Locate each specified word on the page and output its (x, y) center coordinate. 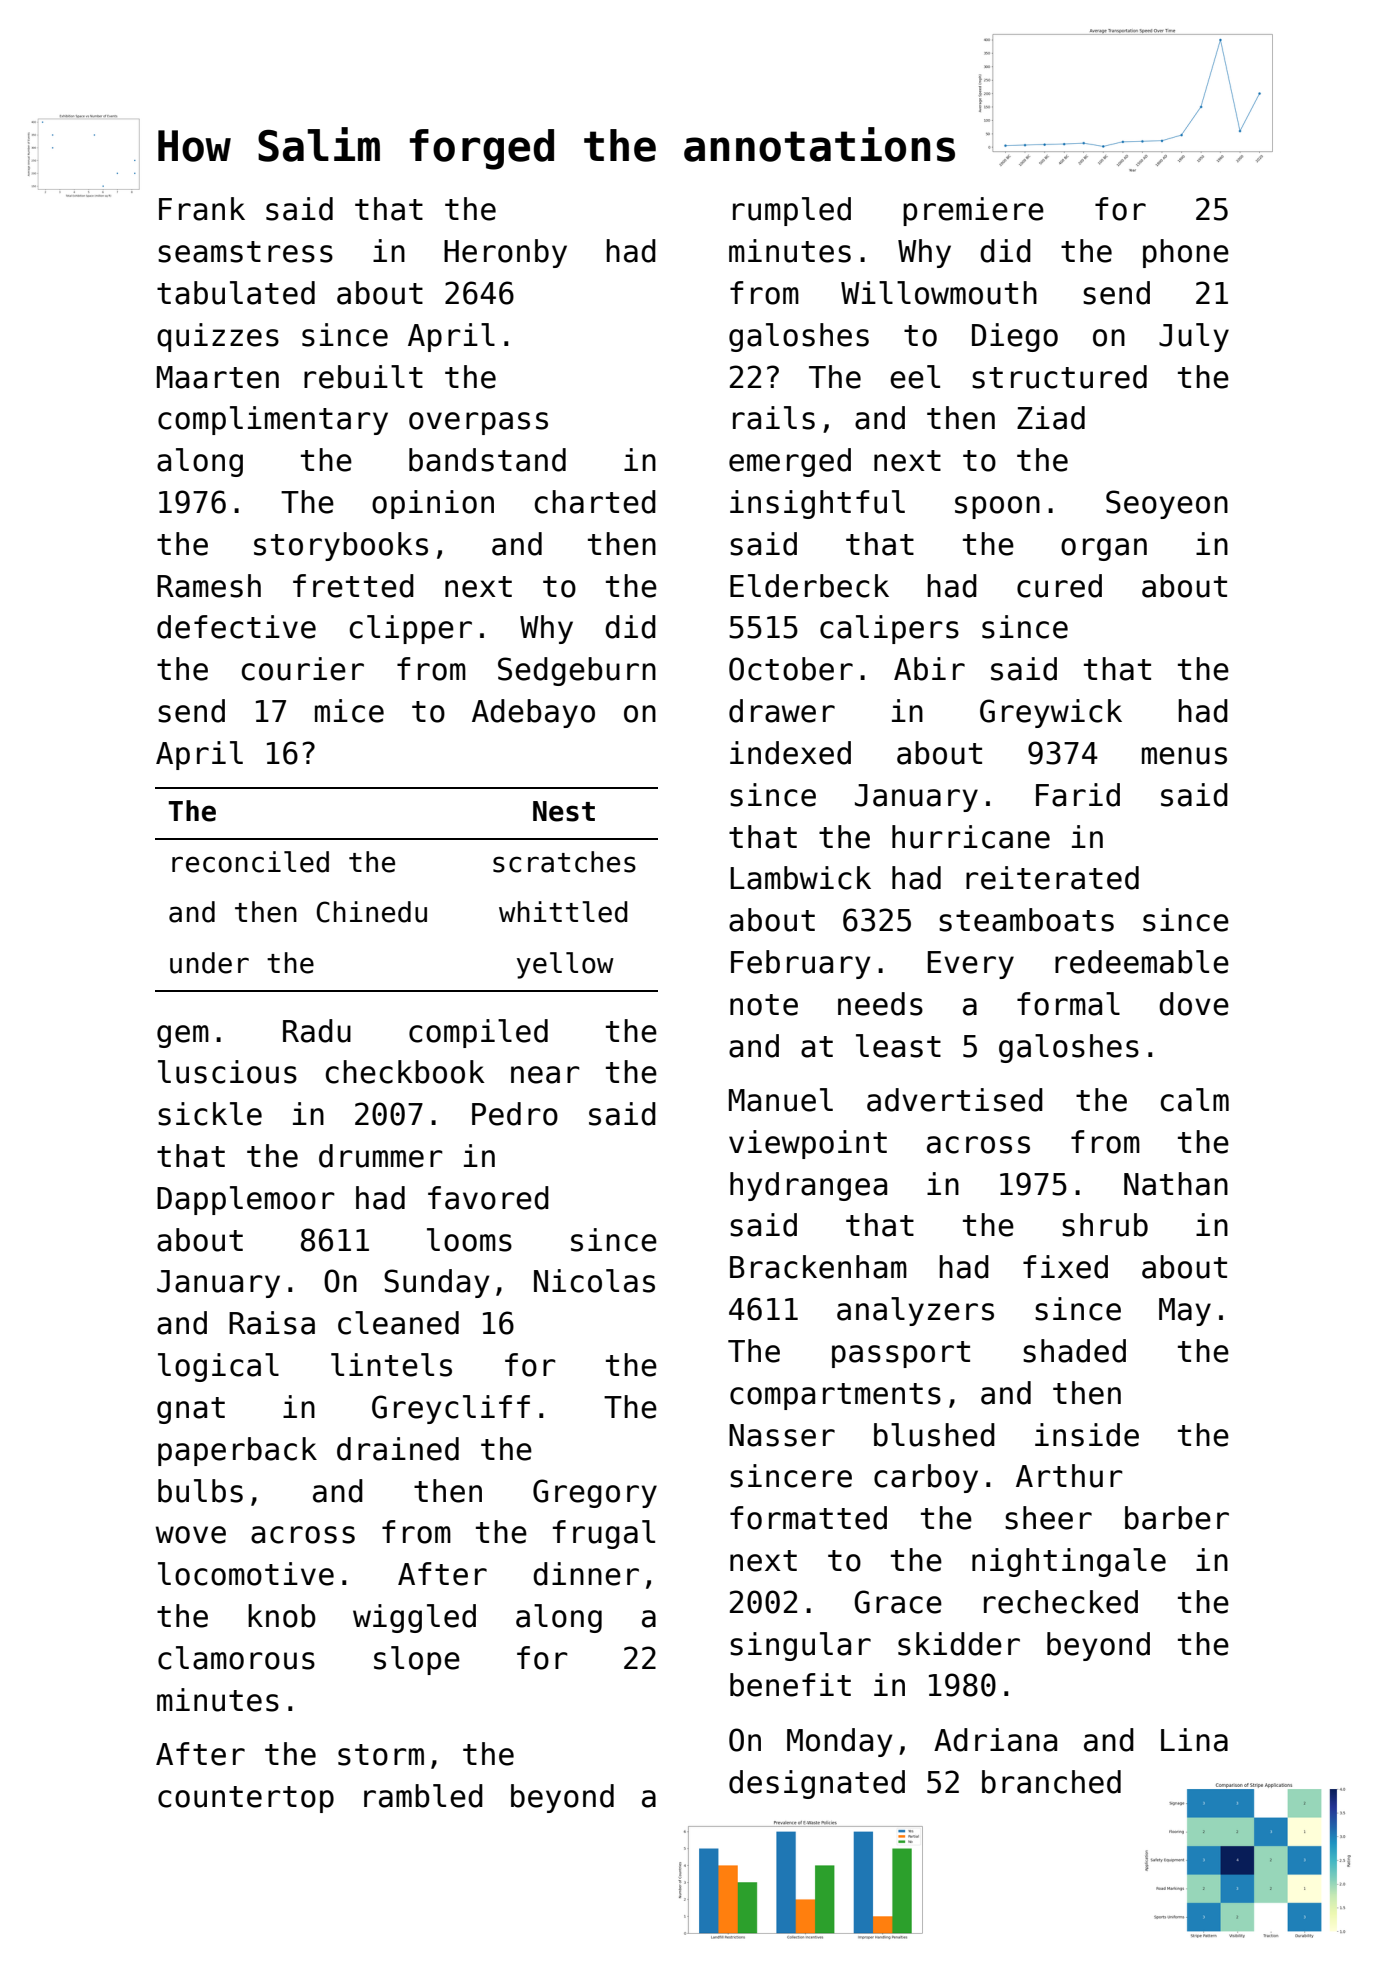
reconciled (250, 862)
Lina (1194, 1740)
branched (1051, 1782)
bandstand (487, 460)
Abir (929, 669)
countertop (246, 1799)
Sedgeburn (577, 671)
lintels (391, 1365)
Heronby (505, 253)
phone (1186, 253)
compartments (835, 1396)
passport (901, 1354)
